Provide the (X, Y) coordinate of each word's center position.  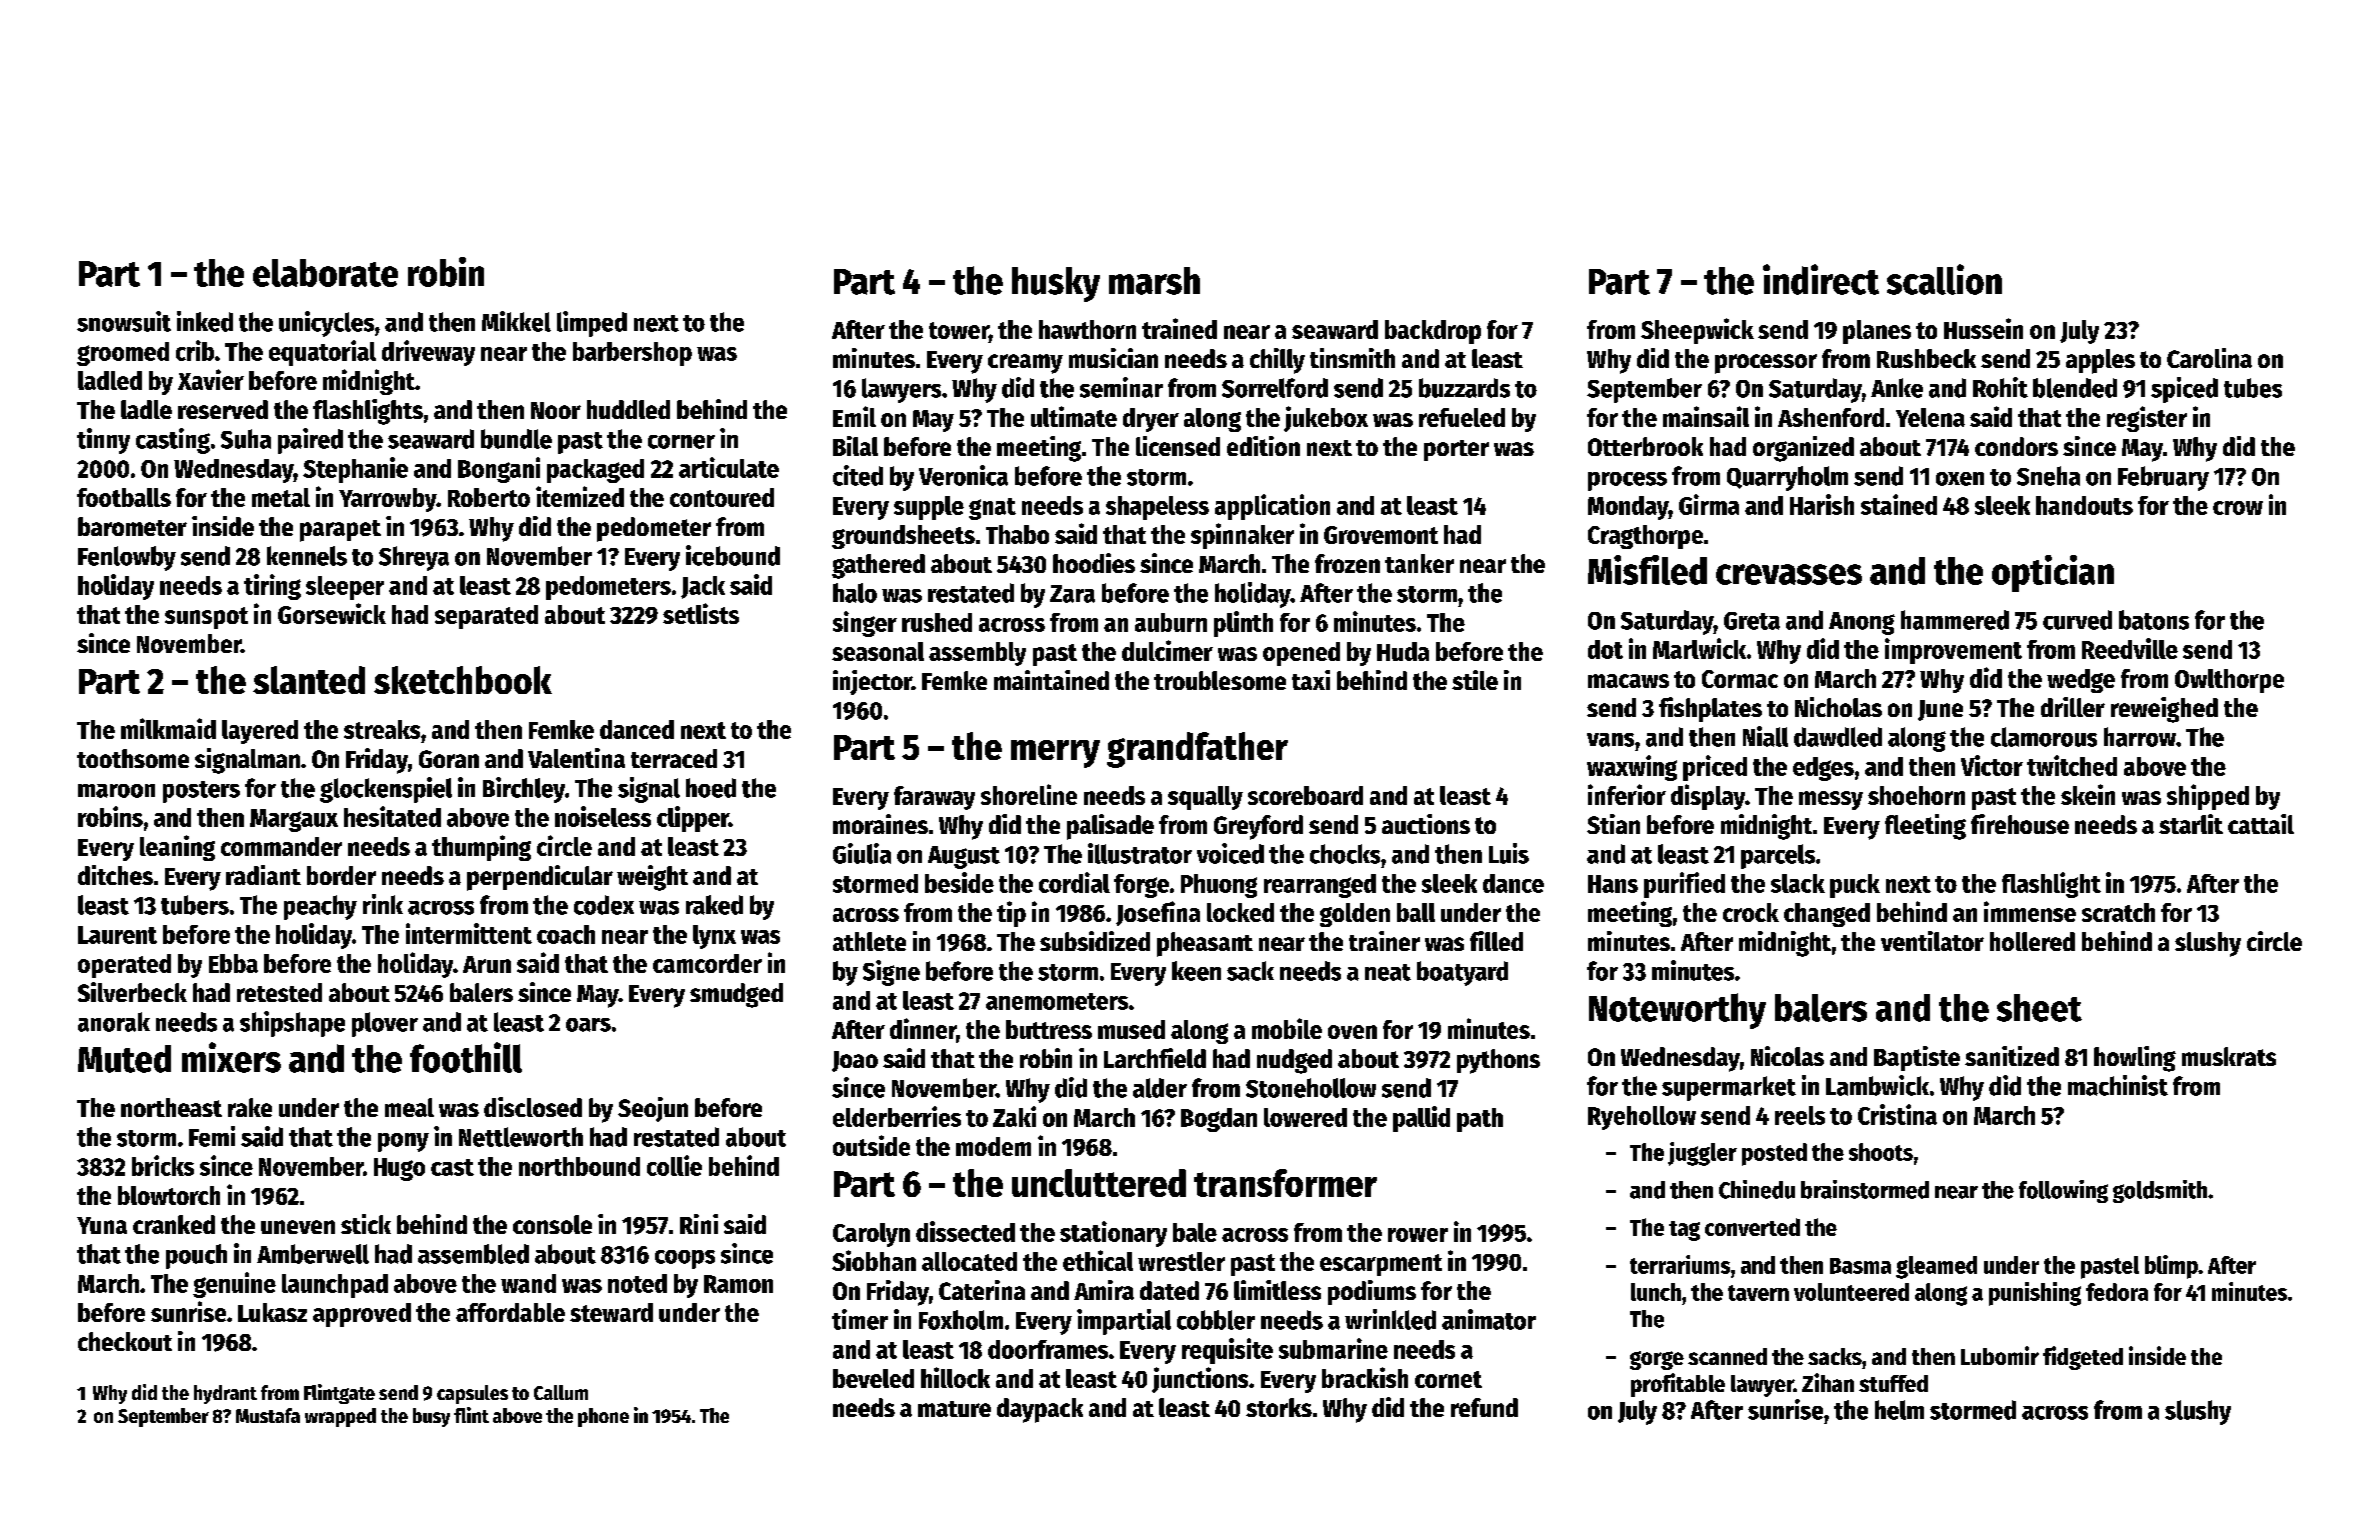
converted (1752, 1227)
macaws (1628, 681)
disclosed (533, 1107)
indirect (1821, 279)
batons (2154, 620)
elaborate (325, 273)
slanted (309, 680)
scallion (1944, 279)
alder (1160, 1088)
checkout (125, 1341)
